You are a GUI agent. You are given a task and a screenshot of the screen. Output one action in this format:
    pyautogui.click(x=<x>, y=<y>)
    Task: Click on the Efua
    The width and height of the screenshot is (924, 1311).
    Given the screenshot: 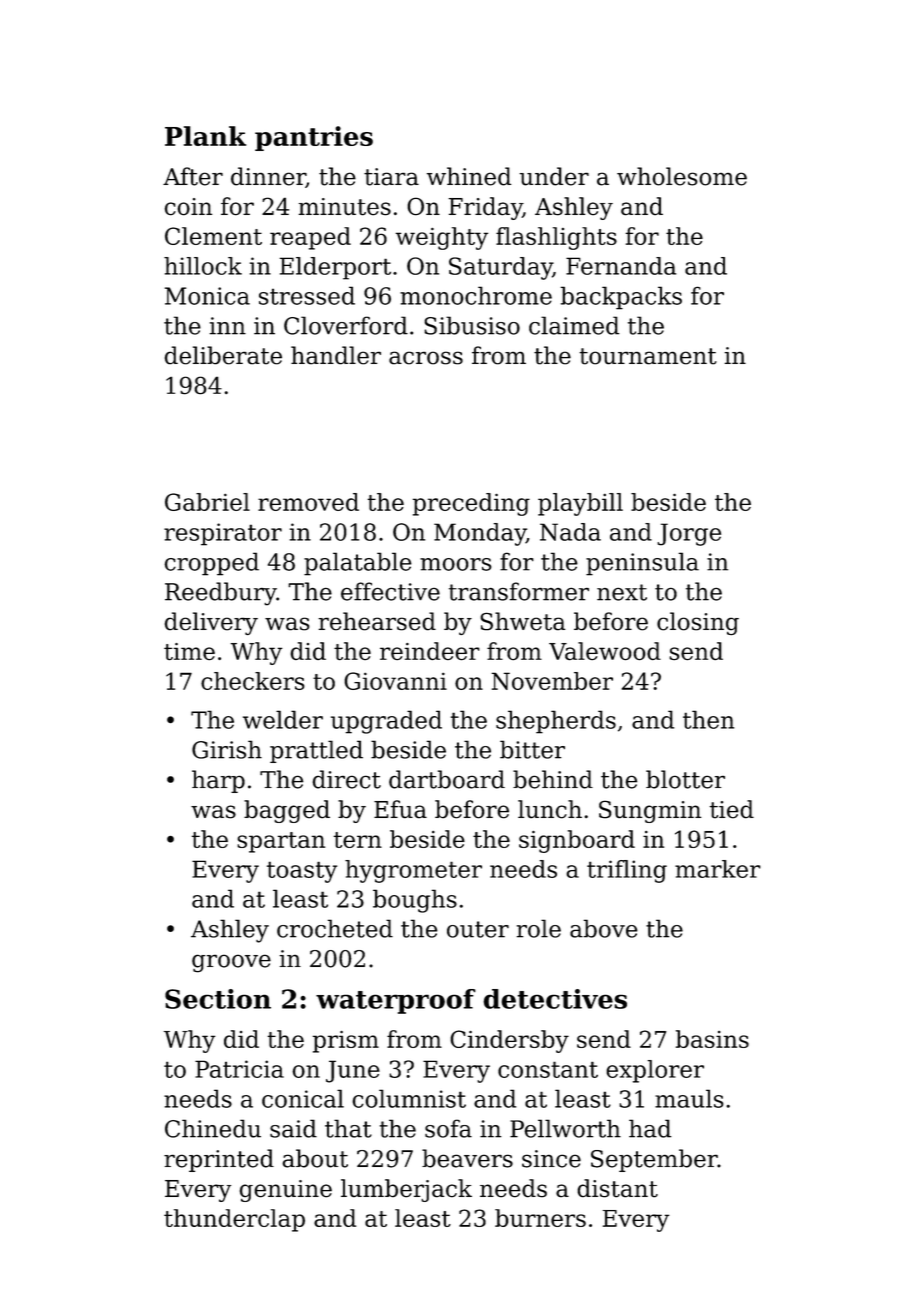 What is the action you would take?
    pyautogui.click(x=400, y=809)
